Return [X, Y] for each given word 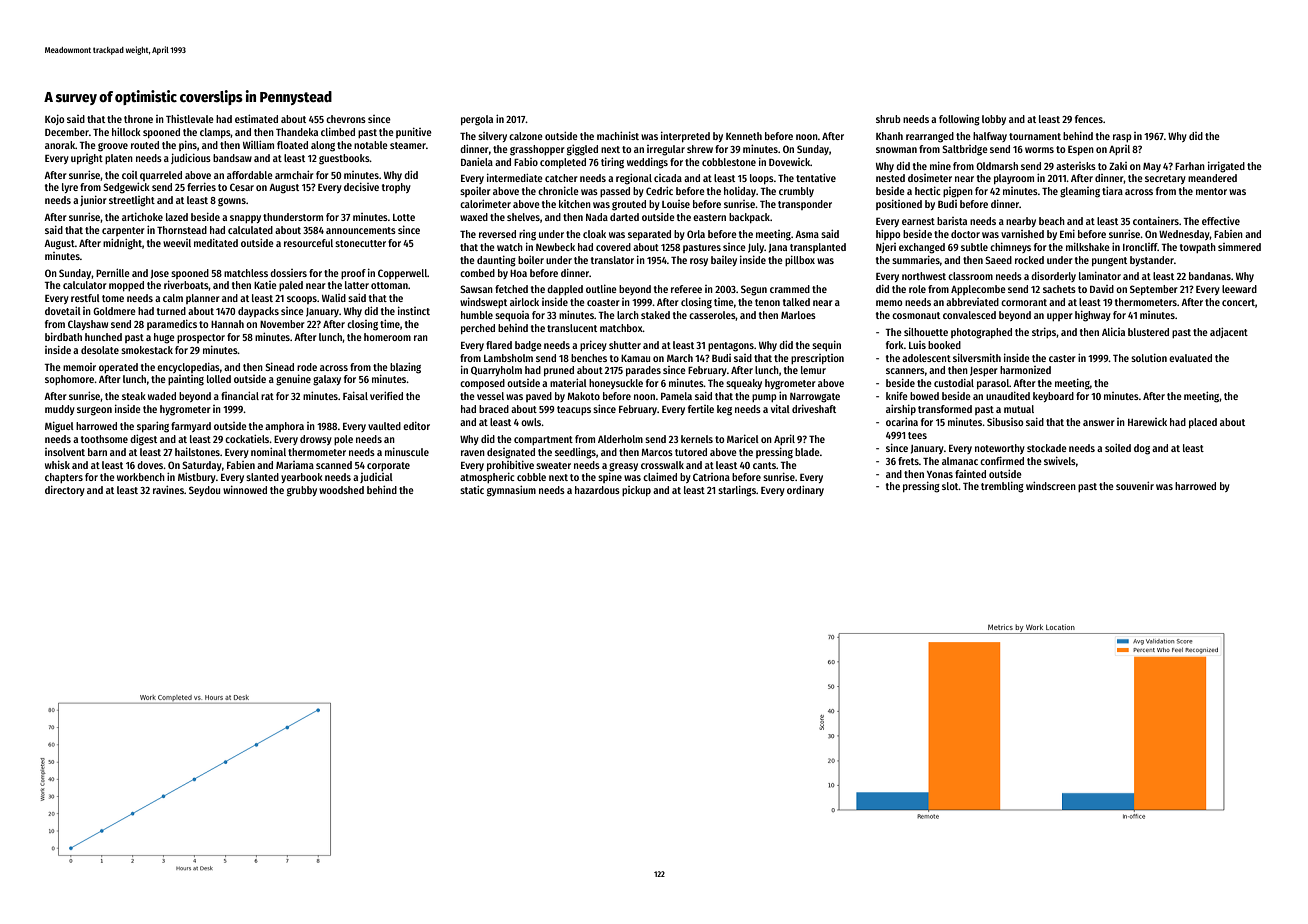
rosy [699, 262]
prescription [817, 359]
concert [1238, 302]
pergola [477, 120]
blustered [1148, 332]
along [323, 146]
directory [65, 491]
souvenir [1135, 486]
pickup [636, 491]
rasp [1122, 138]
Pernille [113, 273]
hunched [103, 337]
